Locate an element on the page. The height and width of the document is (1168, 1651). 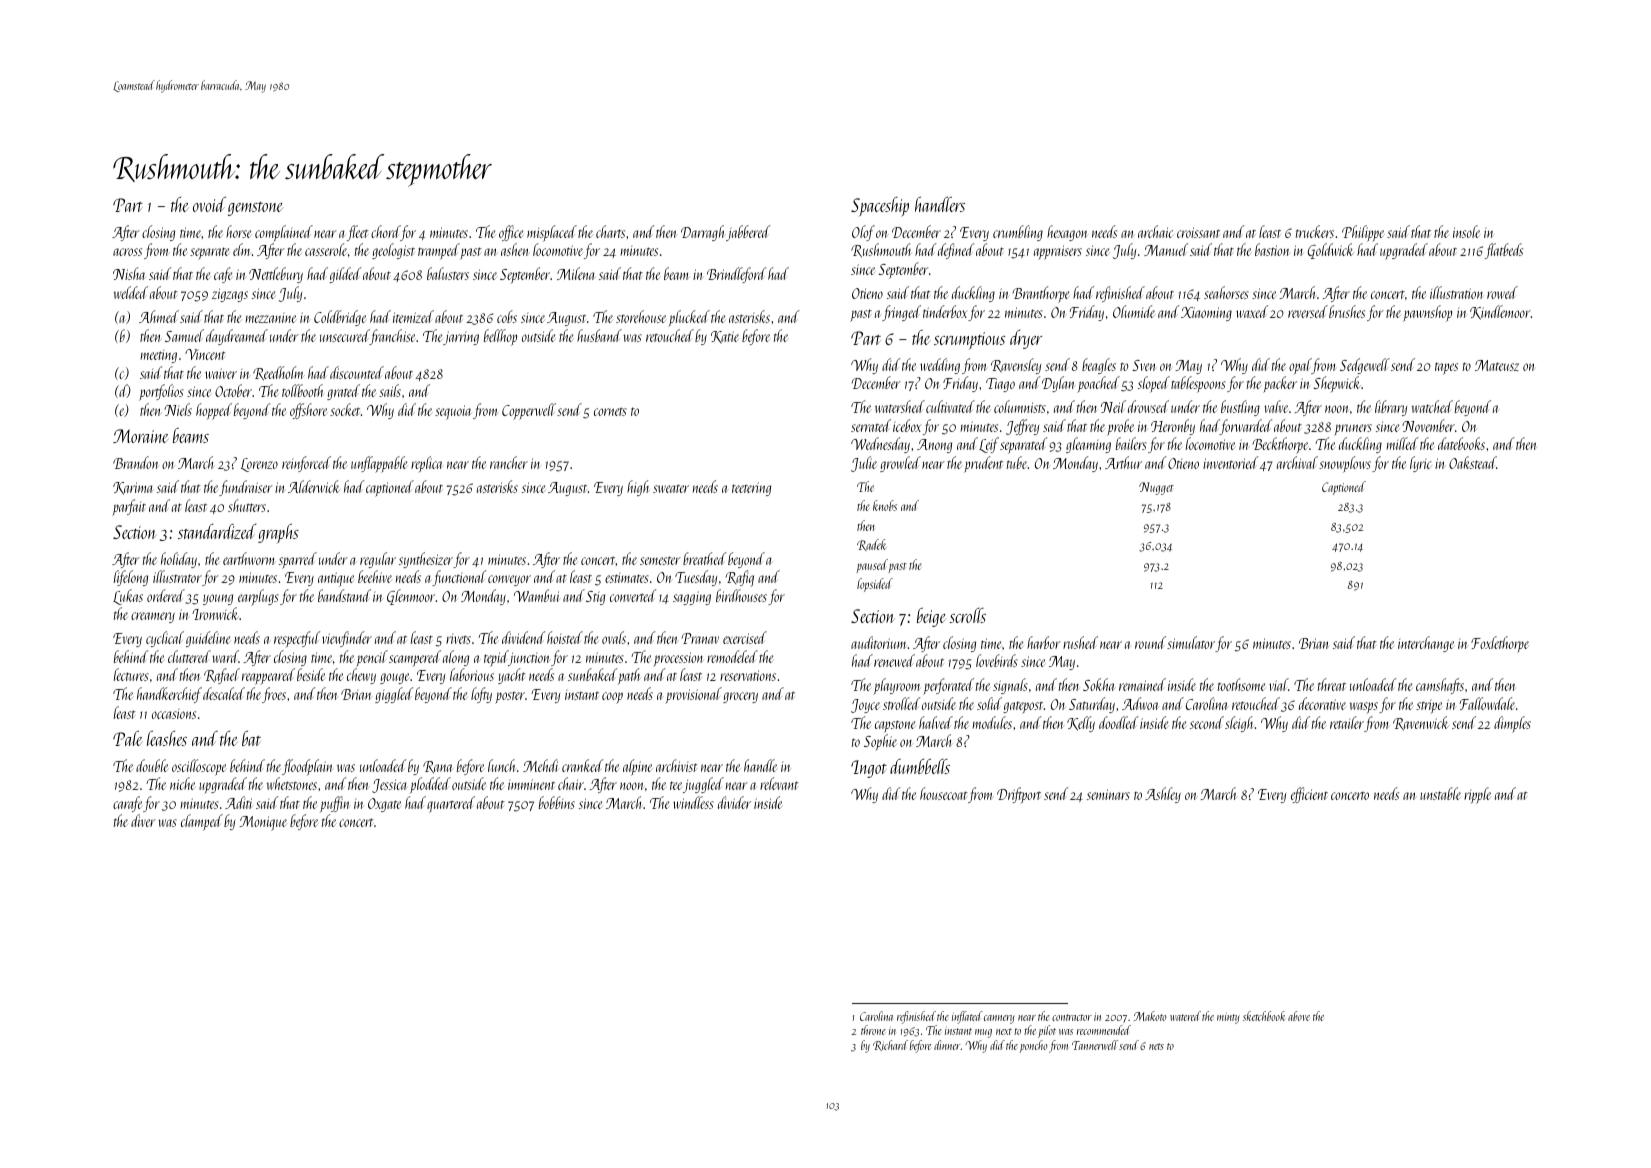
synthesizer is located at coordinates (426, 560).
